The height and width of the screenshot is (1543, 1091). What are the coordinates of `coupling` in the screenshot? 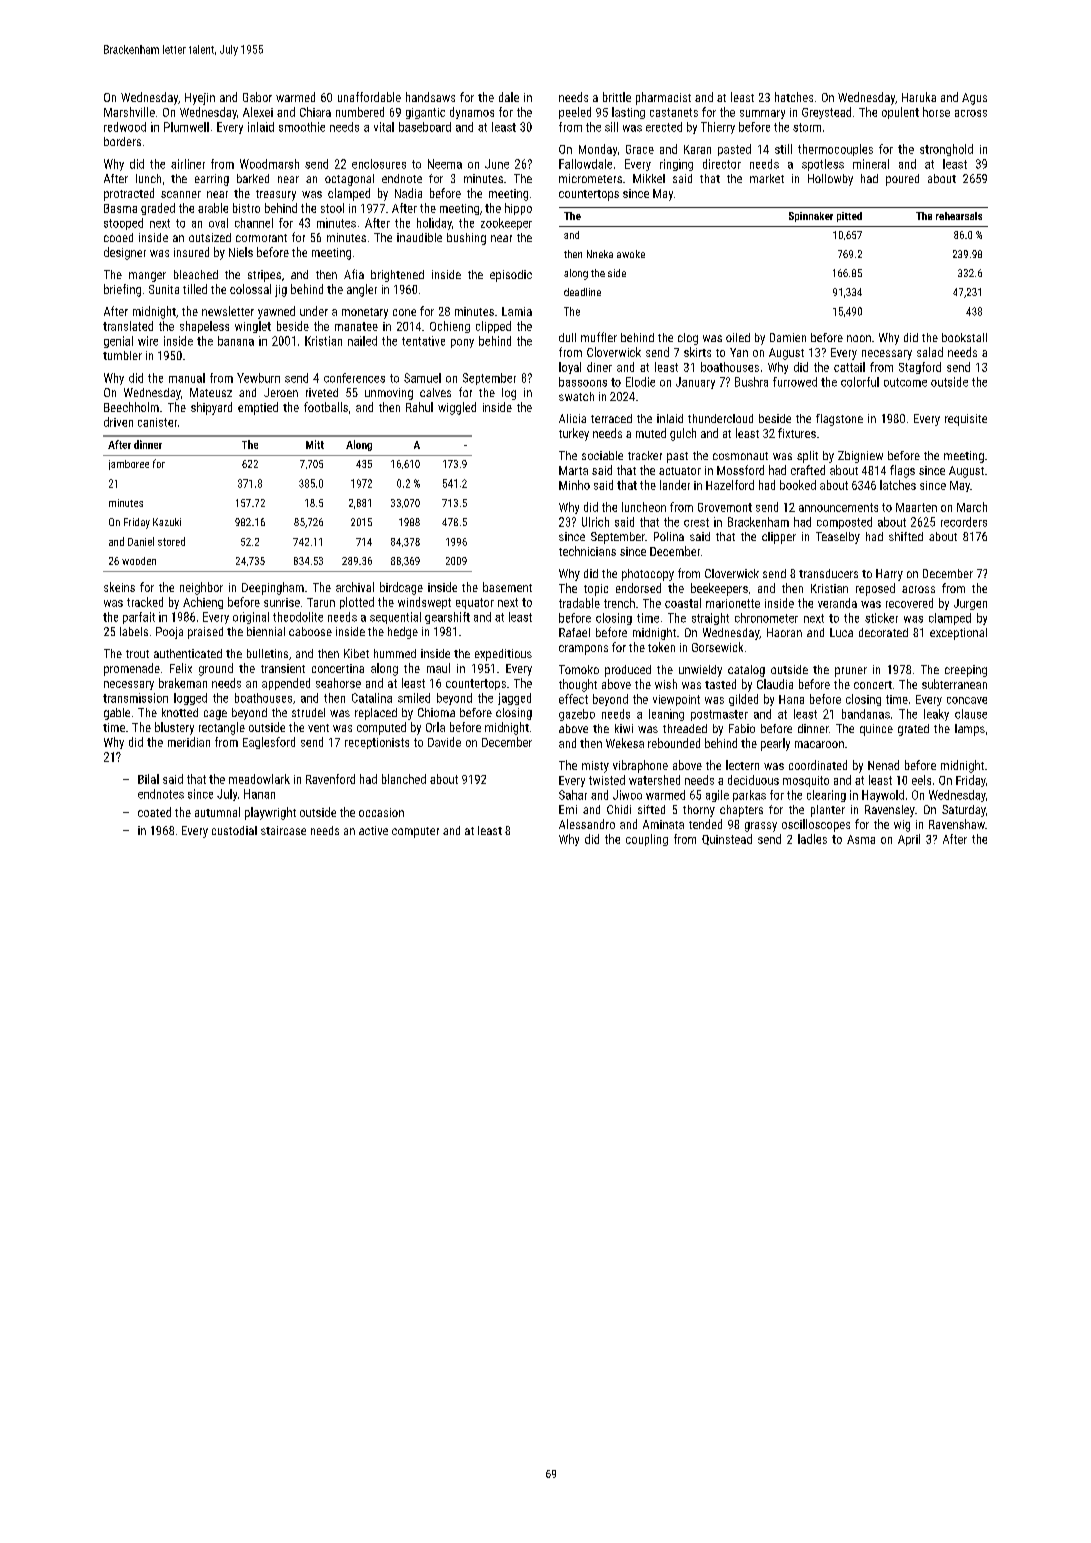 It's located at (647, 840).
